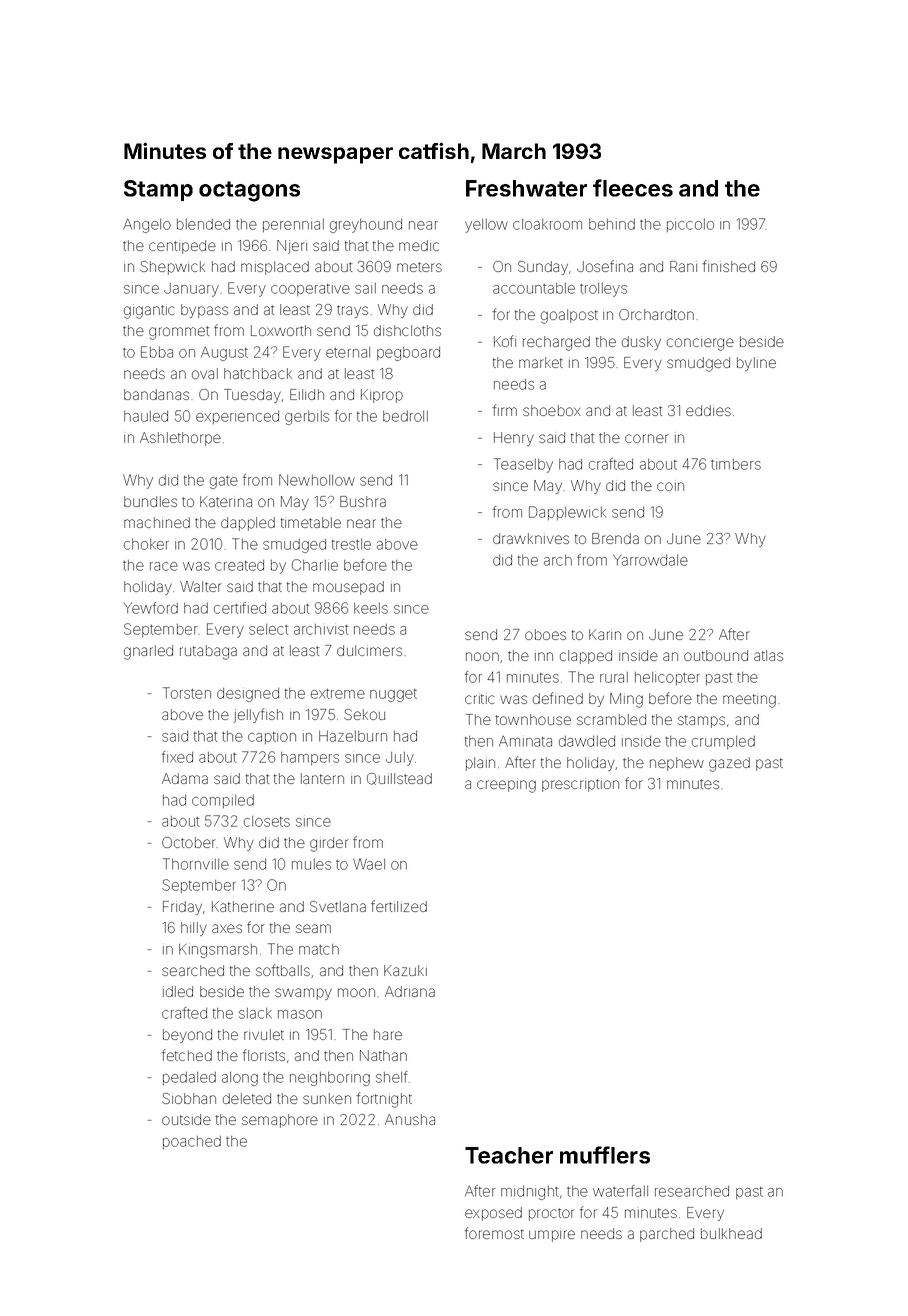  What do you see at coordinates (587, 741) in the page?
I see `dawdled` at bounding box center [587, 741].
